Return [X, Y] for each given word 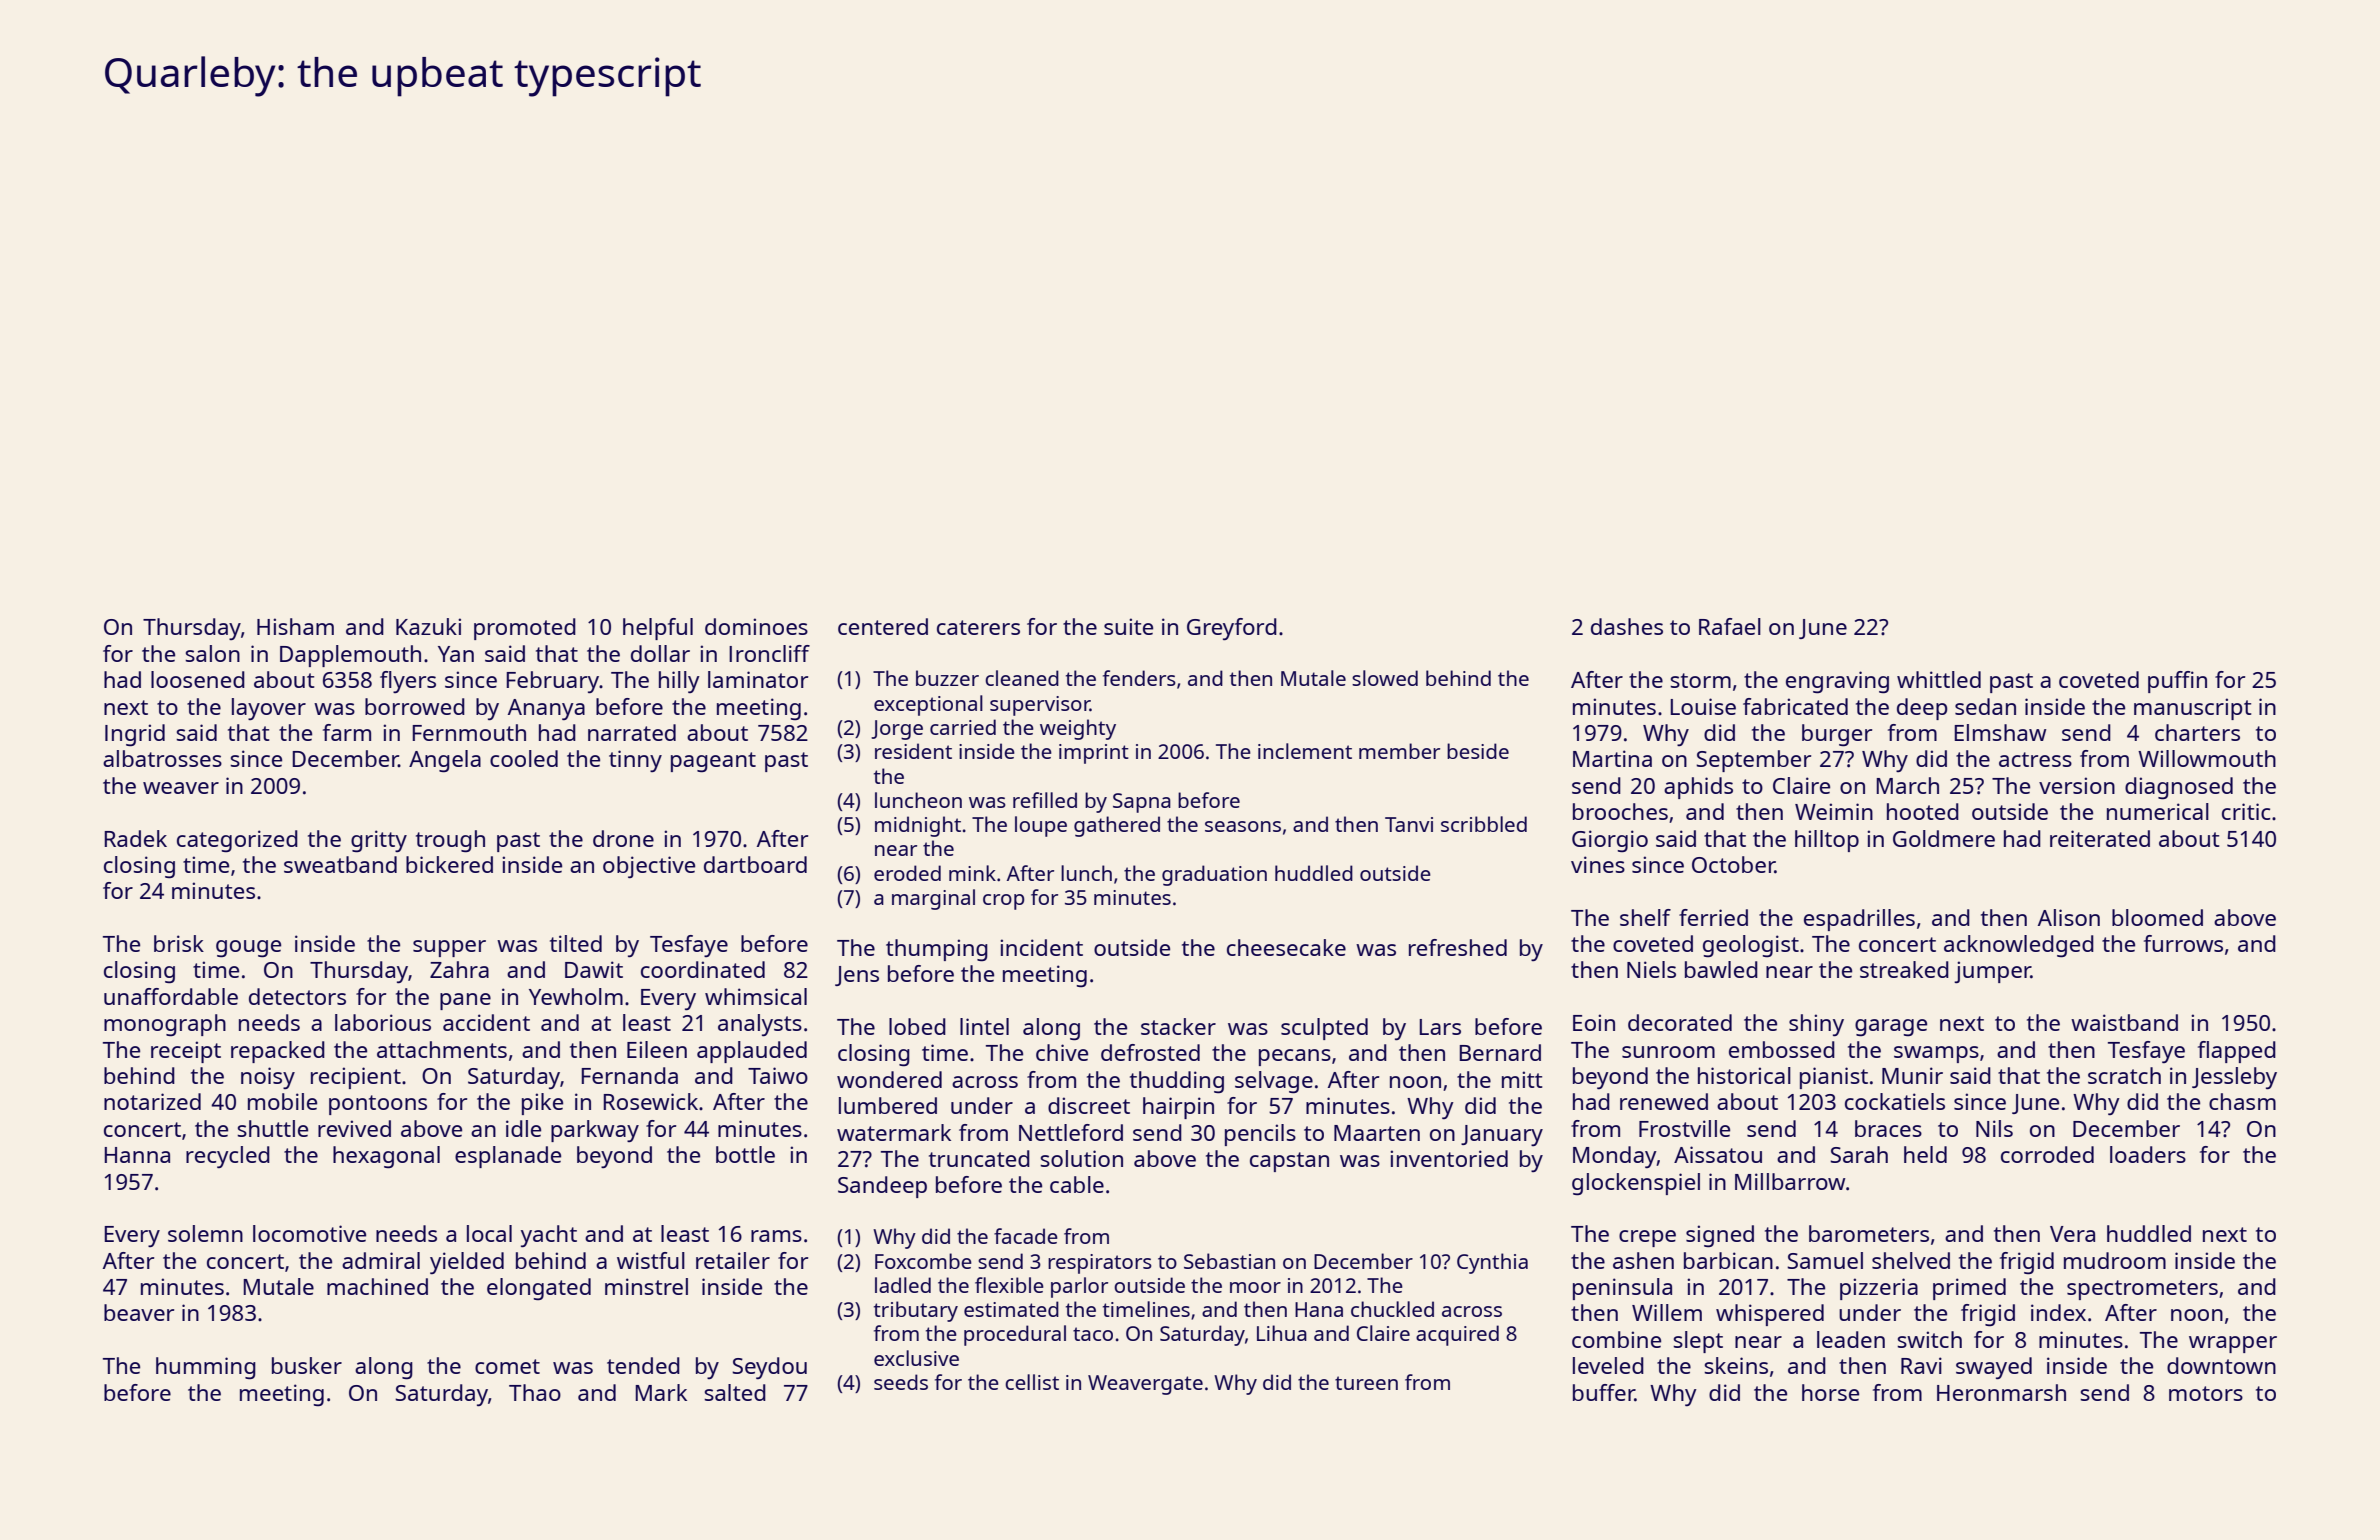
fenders [1139, 678]
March [1907, 785]
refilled [1045, 800]
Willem [1667, 1312]
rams [776, 1236]
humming [206, 1368]
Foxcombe [923, 1261]
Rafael [1730, 626]
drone [623, 838]
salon [212, 653]
